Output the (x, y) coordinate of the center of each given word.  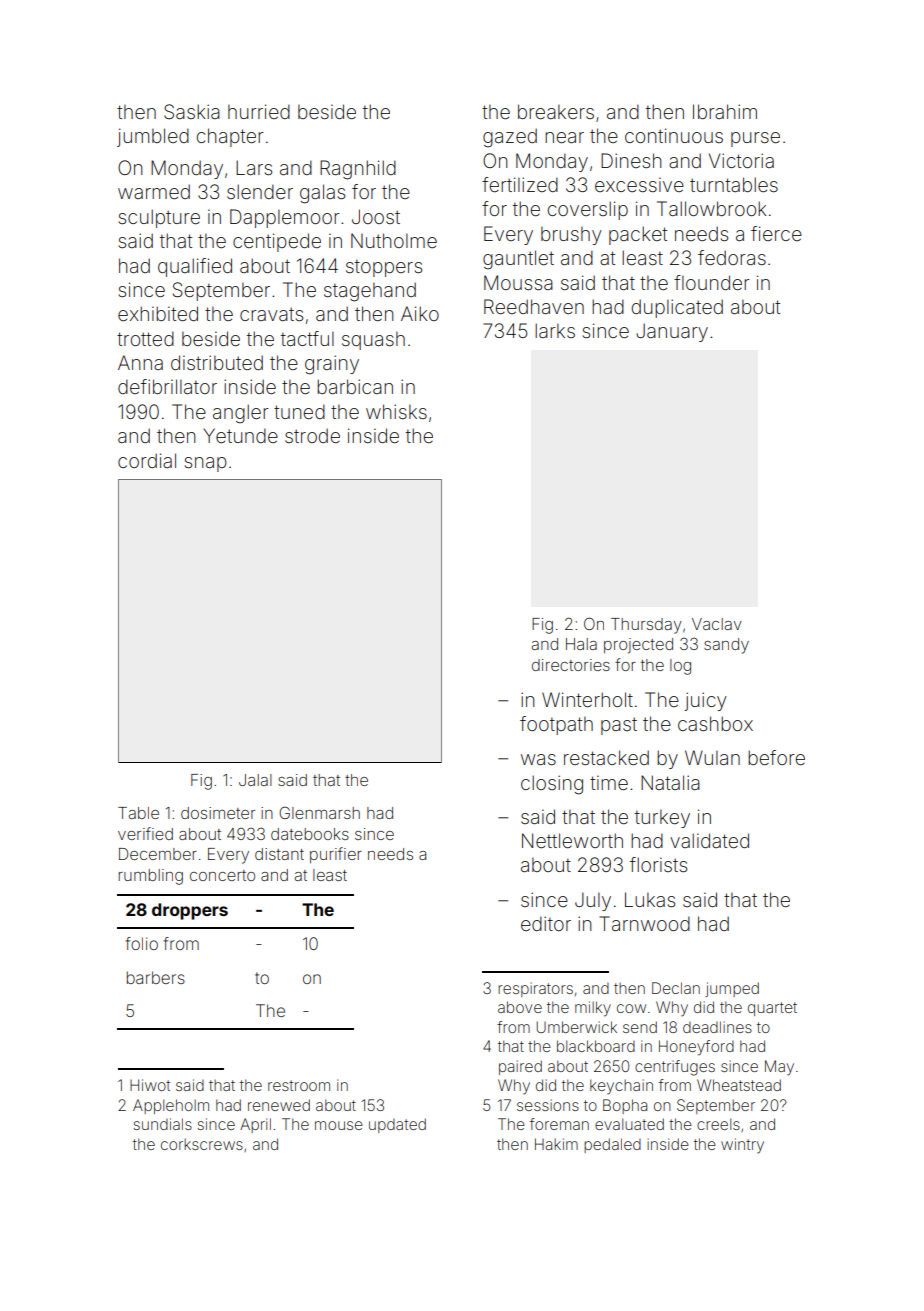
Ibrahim (725, 111)
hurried (259, 111)
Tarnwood (645, 923)
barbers (156, 977)
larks (555, 330)
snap (206, 464)
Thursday (646, 626)
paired (520, 1067)
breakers (556, 111)
